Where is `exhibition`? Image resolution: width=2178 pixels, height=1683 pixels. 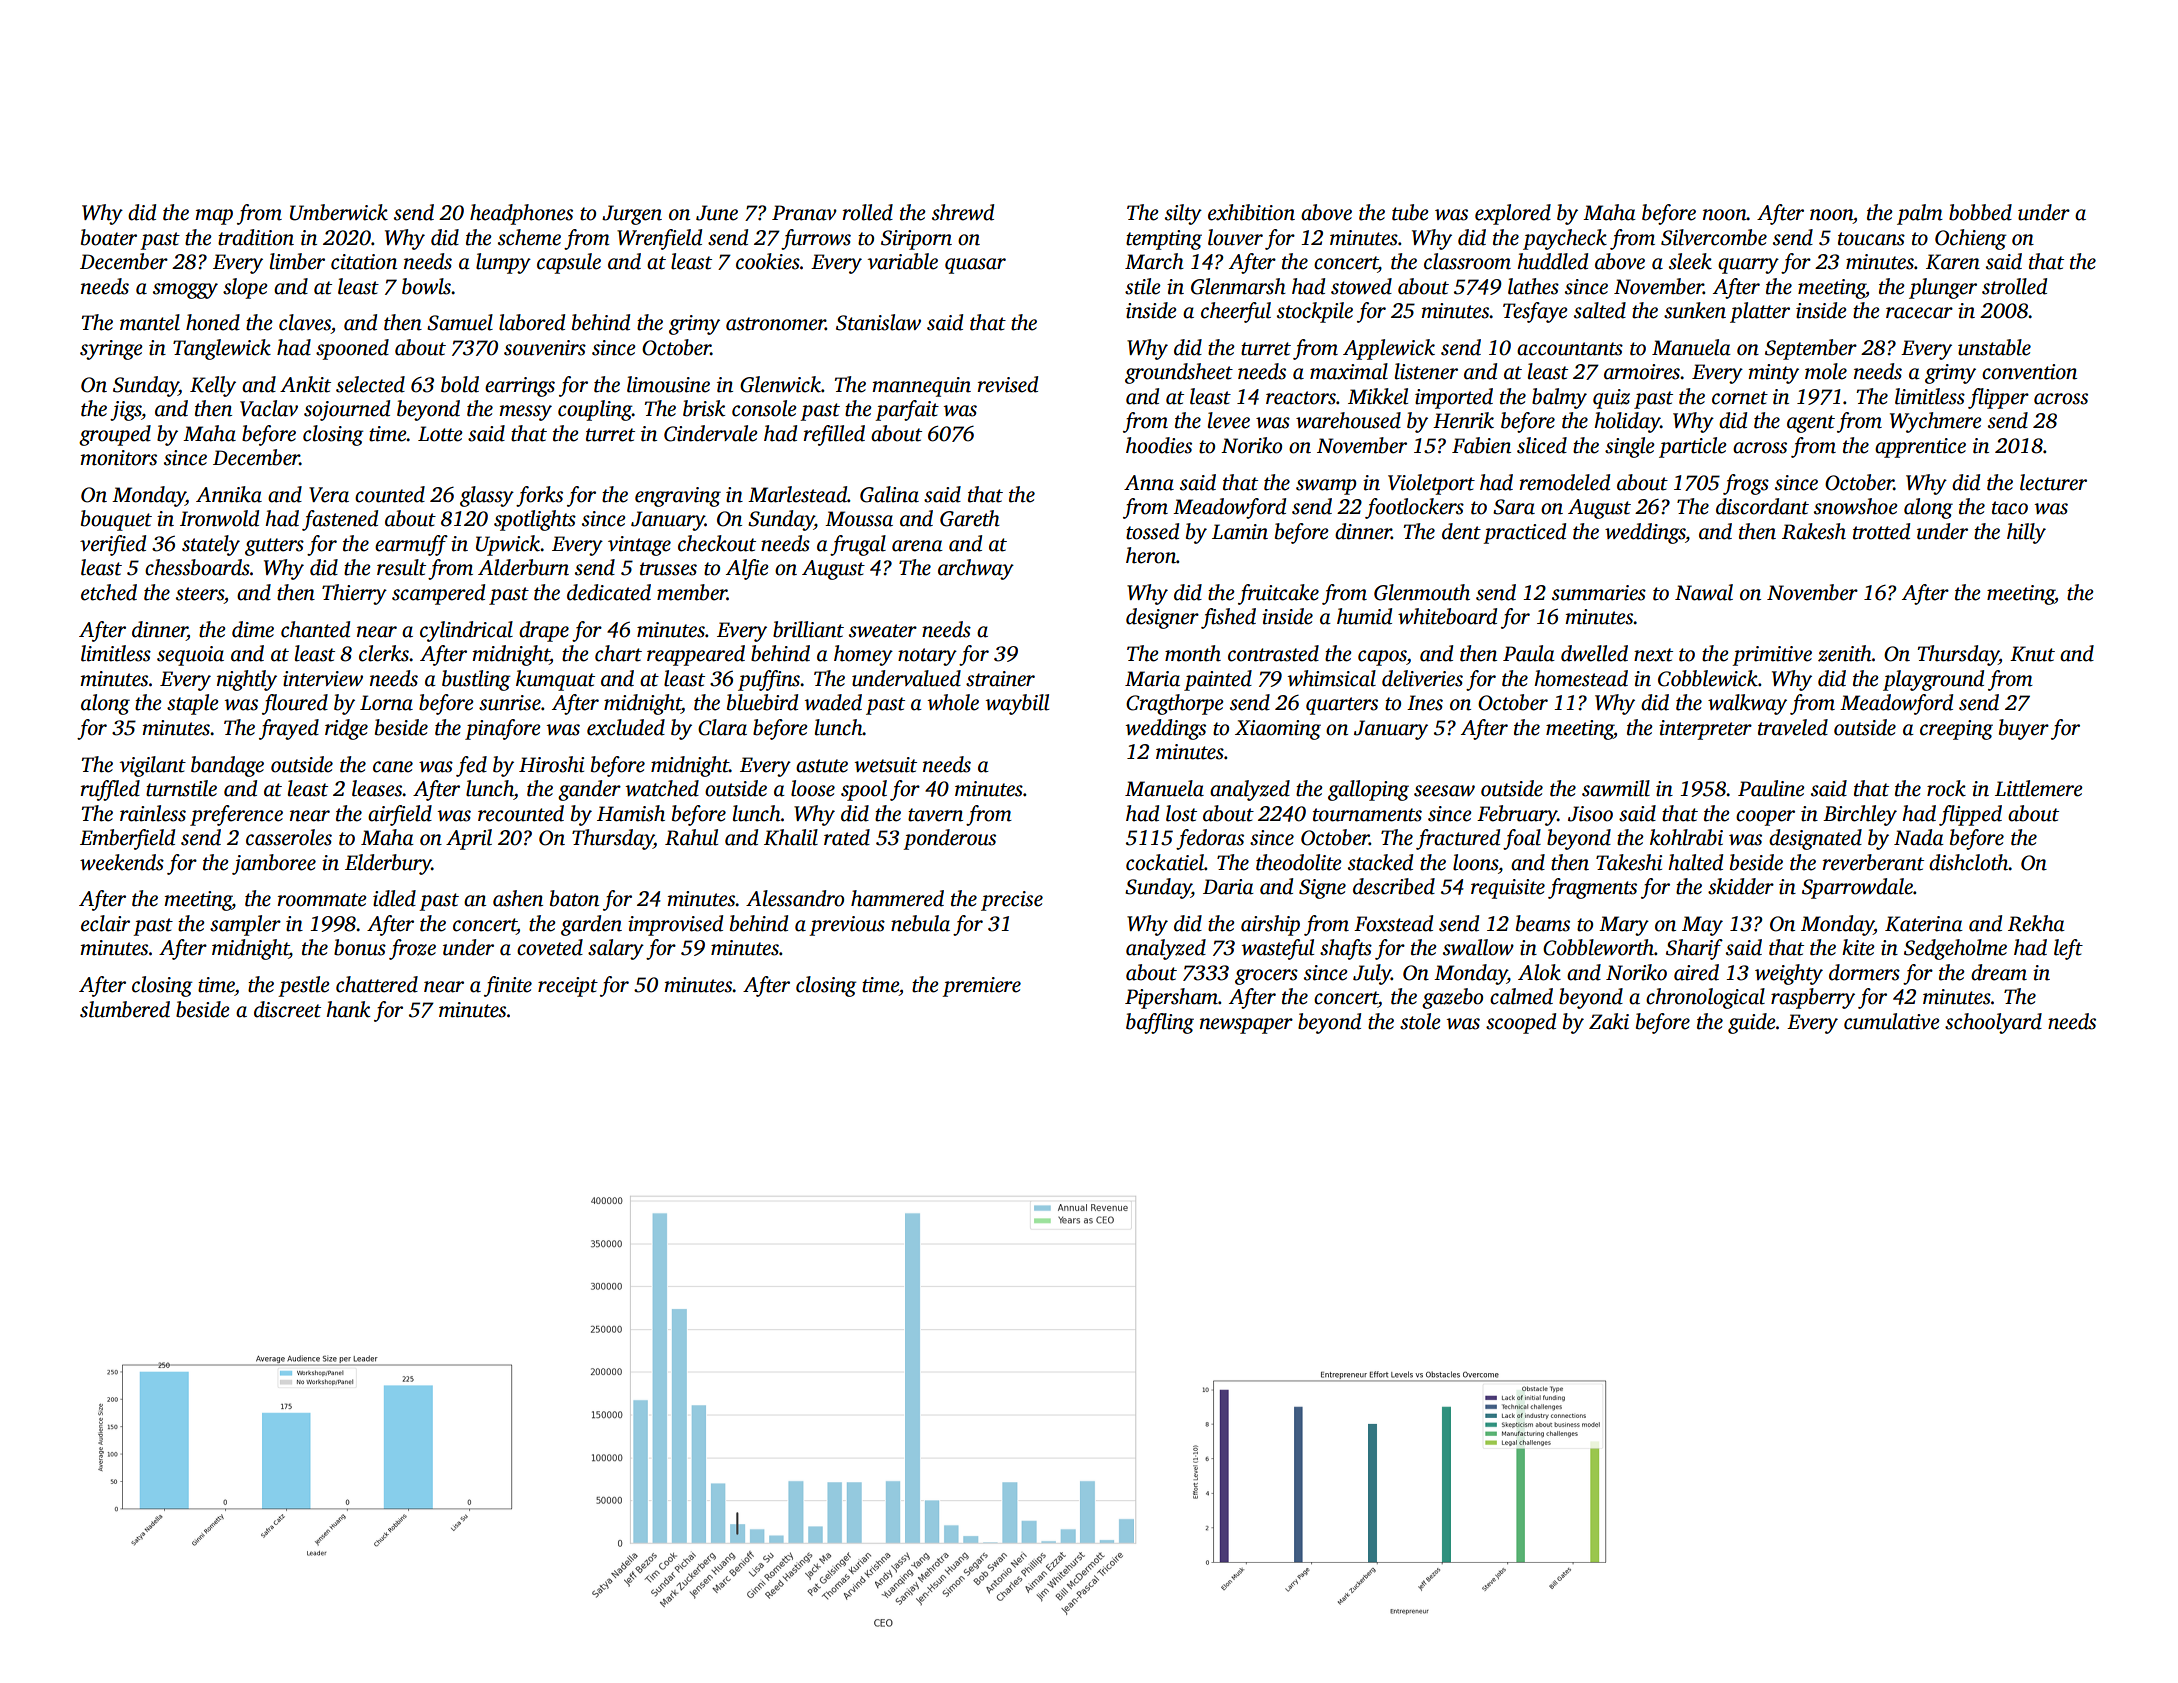
exhibition is located at coordinates (1251, 212).
